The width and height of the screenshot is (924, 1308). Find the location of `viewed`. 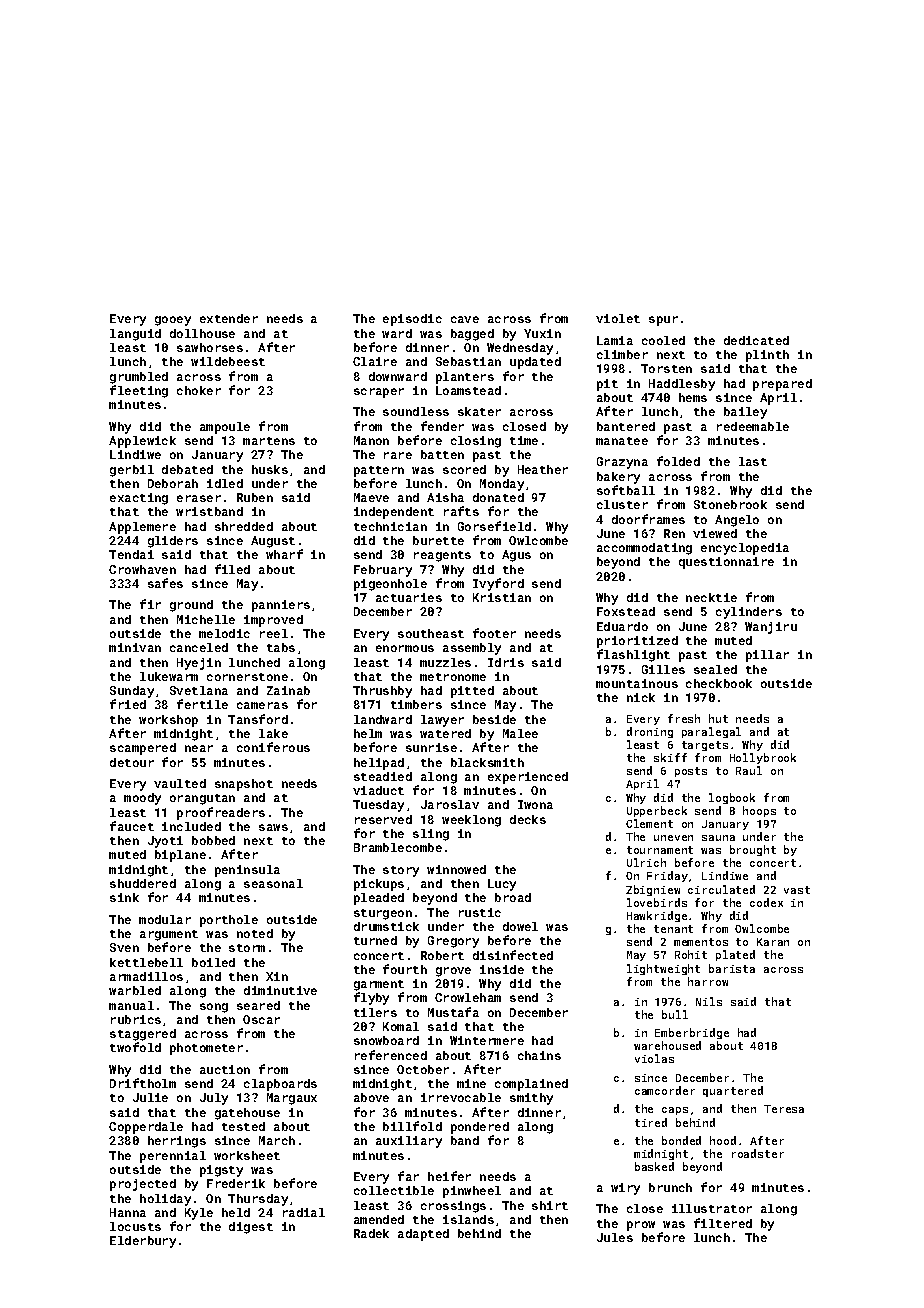

viewed is located at coordinates (715, 533).
